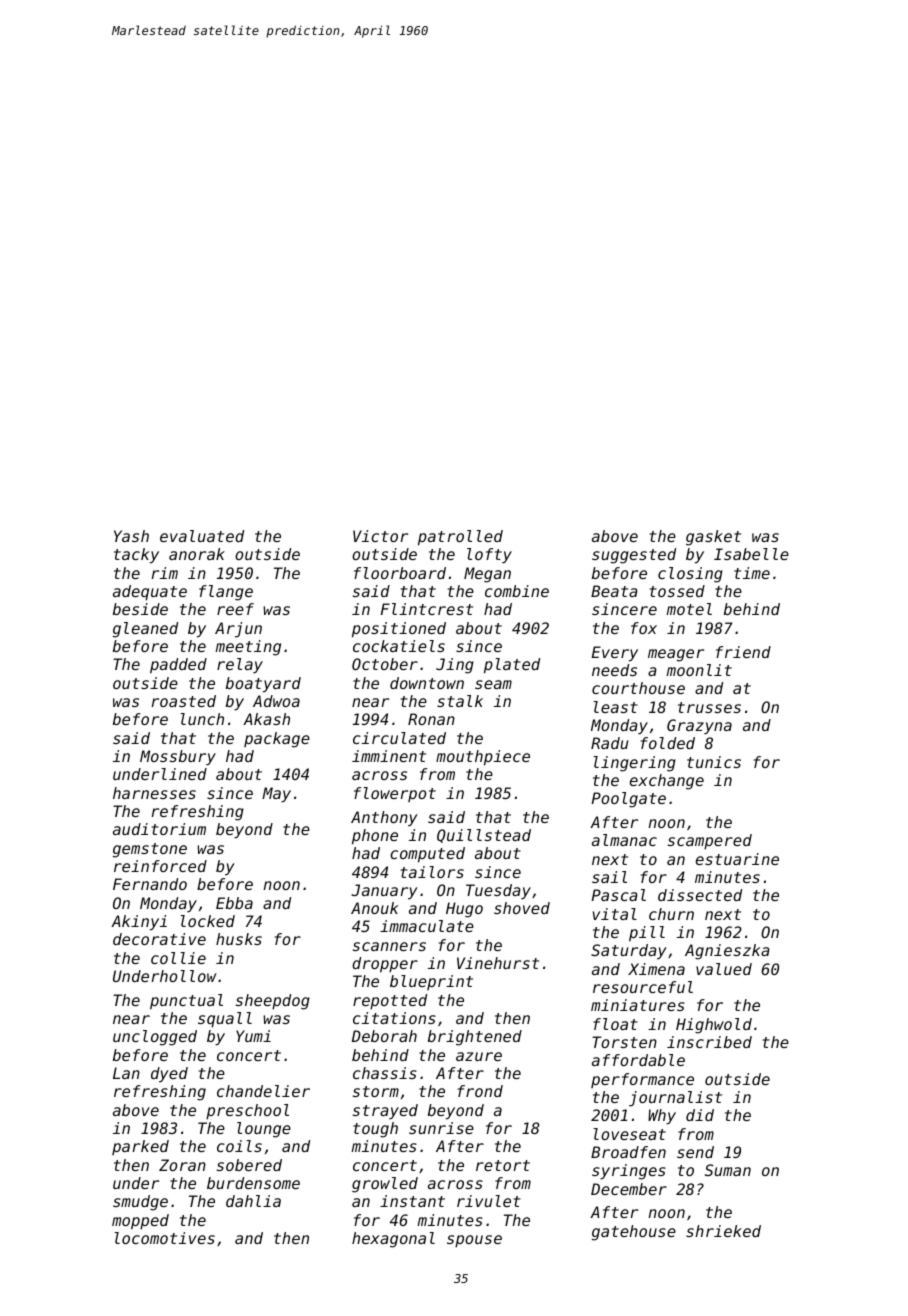 This document has height=1316, width=908. What do you see at coordinates (140, 1203) in the document?
I see `smudge` at bounding box center [140, 1203].
